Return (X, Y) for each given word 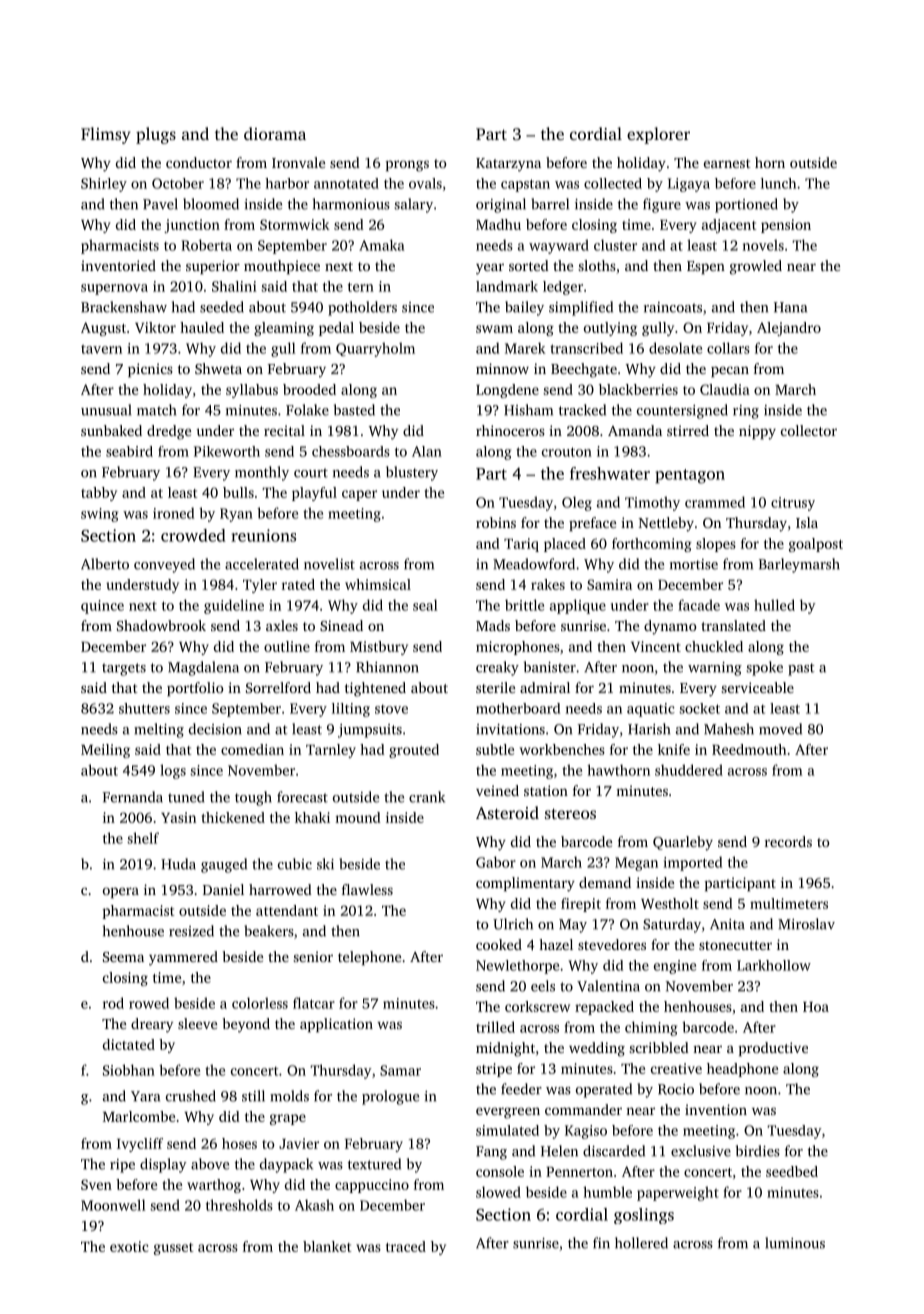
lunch (778, 183)
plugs (156, 135)
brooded (309, 389)
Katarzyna (508, 165)
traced (406, 1246)
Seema (123, 957)
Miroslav (806, 924)
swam (494, 329)
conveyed (164, 565)
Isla (807, 522)
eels (543, 986)
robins (496, 522)
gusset (173, 1249)
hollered (641, 1243)
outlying (610, 329)
